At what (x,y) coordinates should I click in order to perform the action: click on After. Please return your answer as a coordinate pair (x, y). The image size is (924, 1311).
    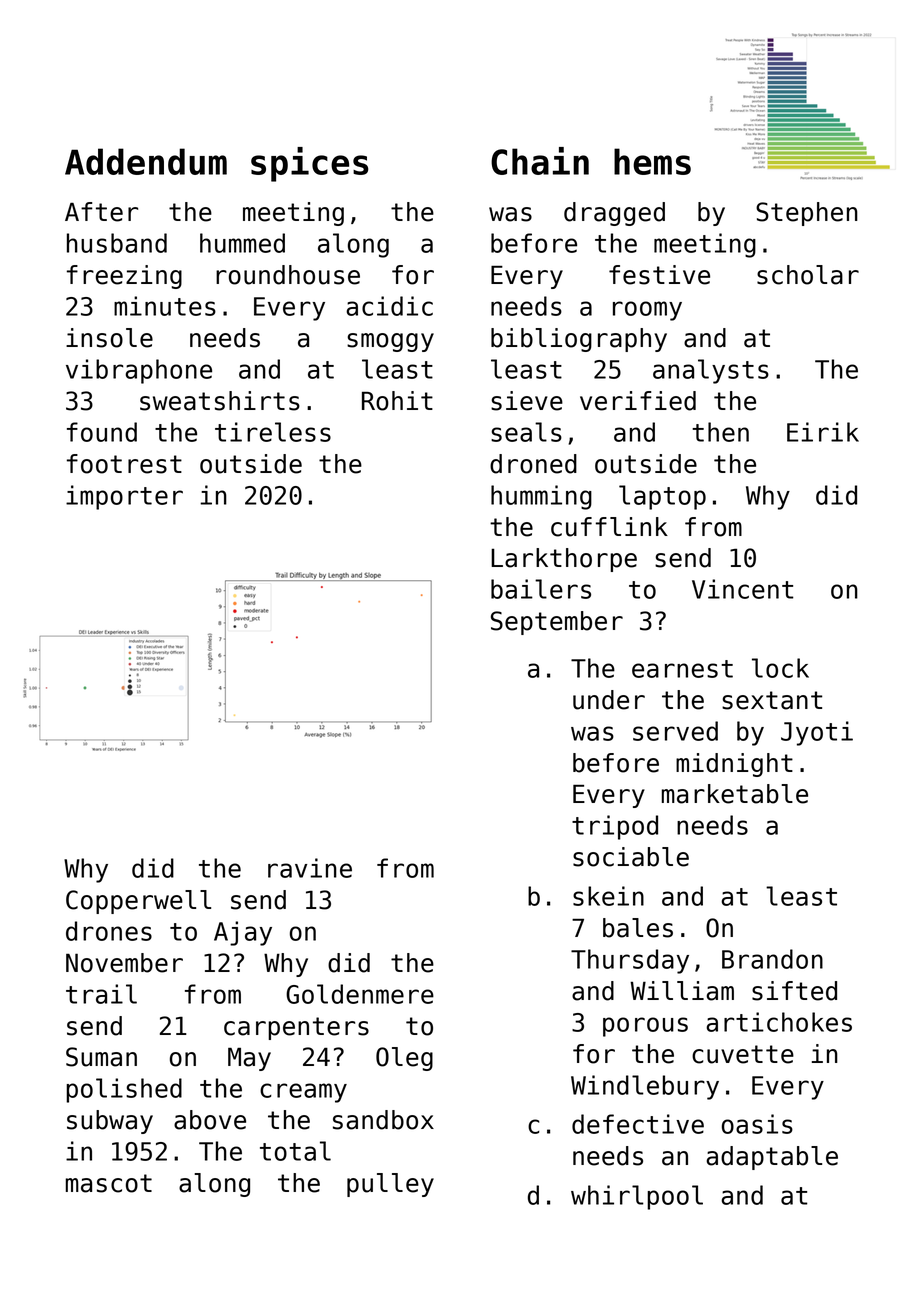
    Looking at the image, I should click on (101, 212).
